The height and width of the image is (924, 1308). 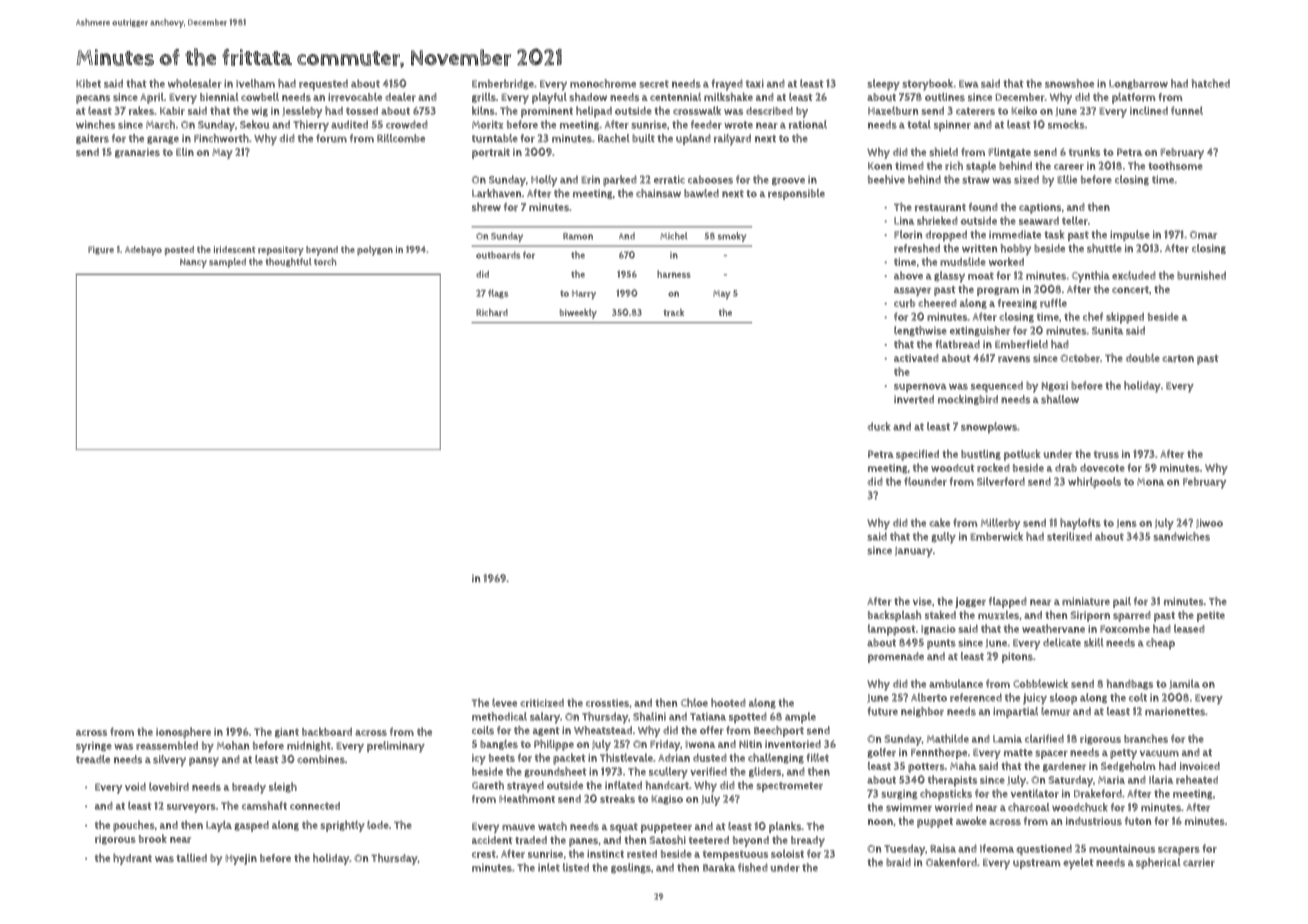 I want to click on carrier, so click(x=1199, y=862).
